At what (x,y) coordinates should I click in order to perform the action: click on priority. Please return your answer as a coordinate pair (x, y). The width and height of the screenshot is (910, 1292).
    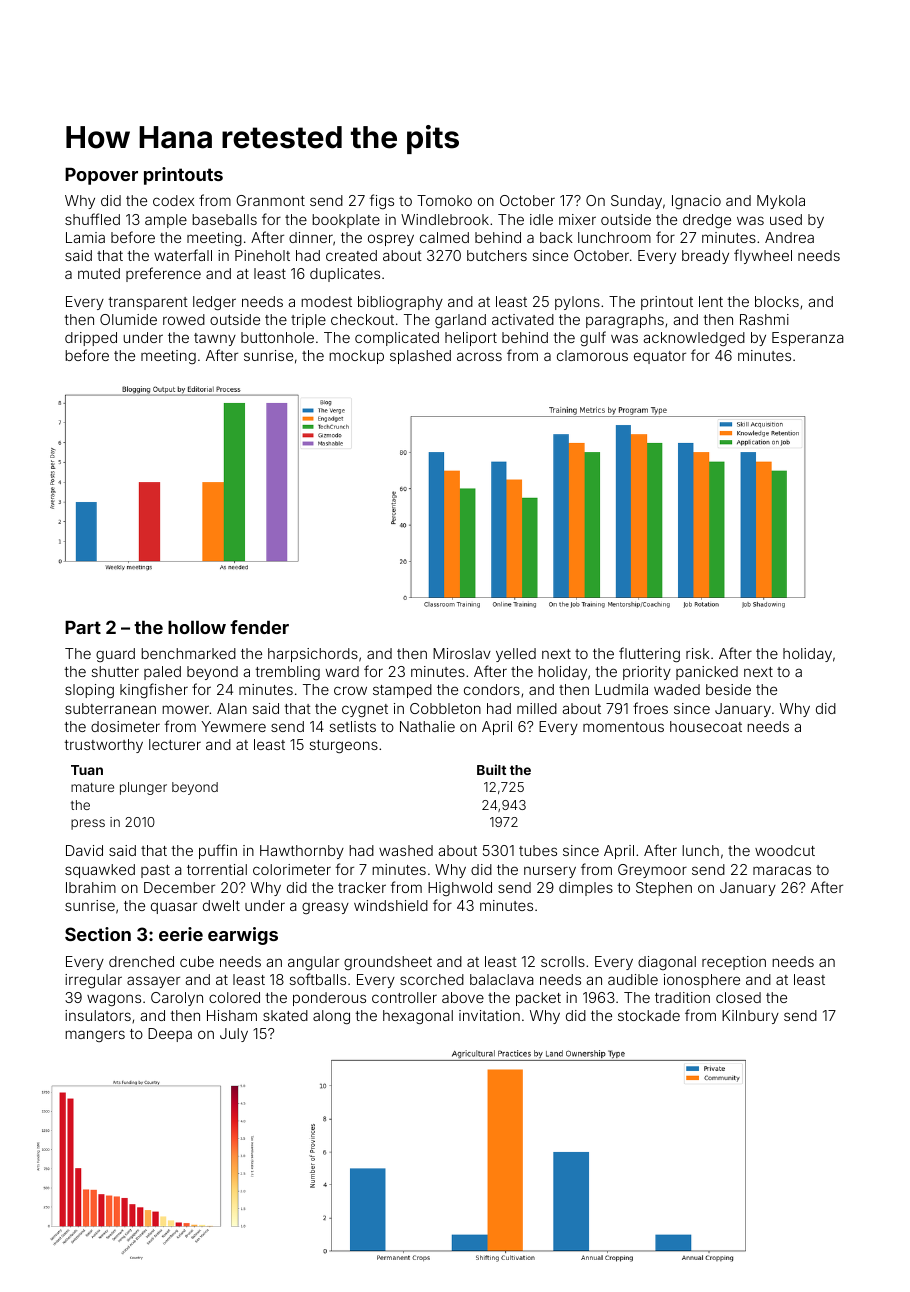
    Looking at the image, I should click on (647, 673).
